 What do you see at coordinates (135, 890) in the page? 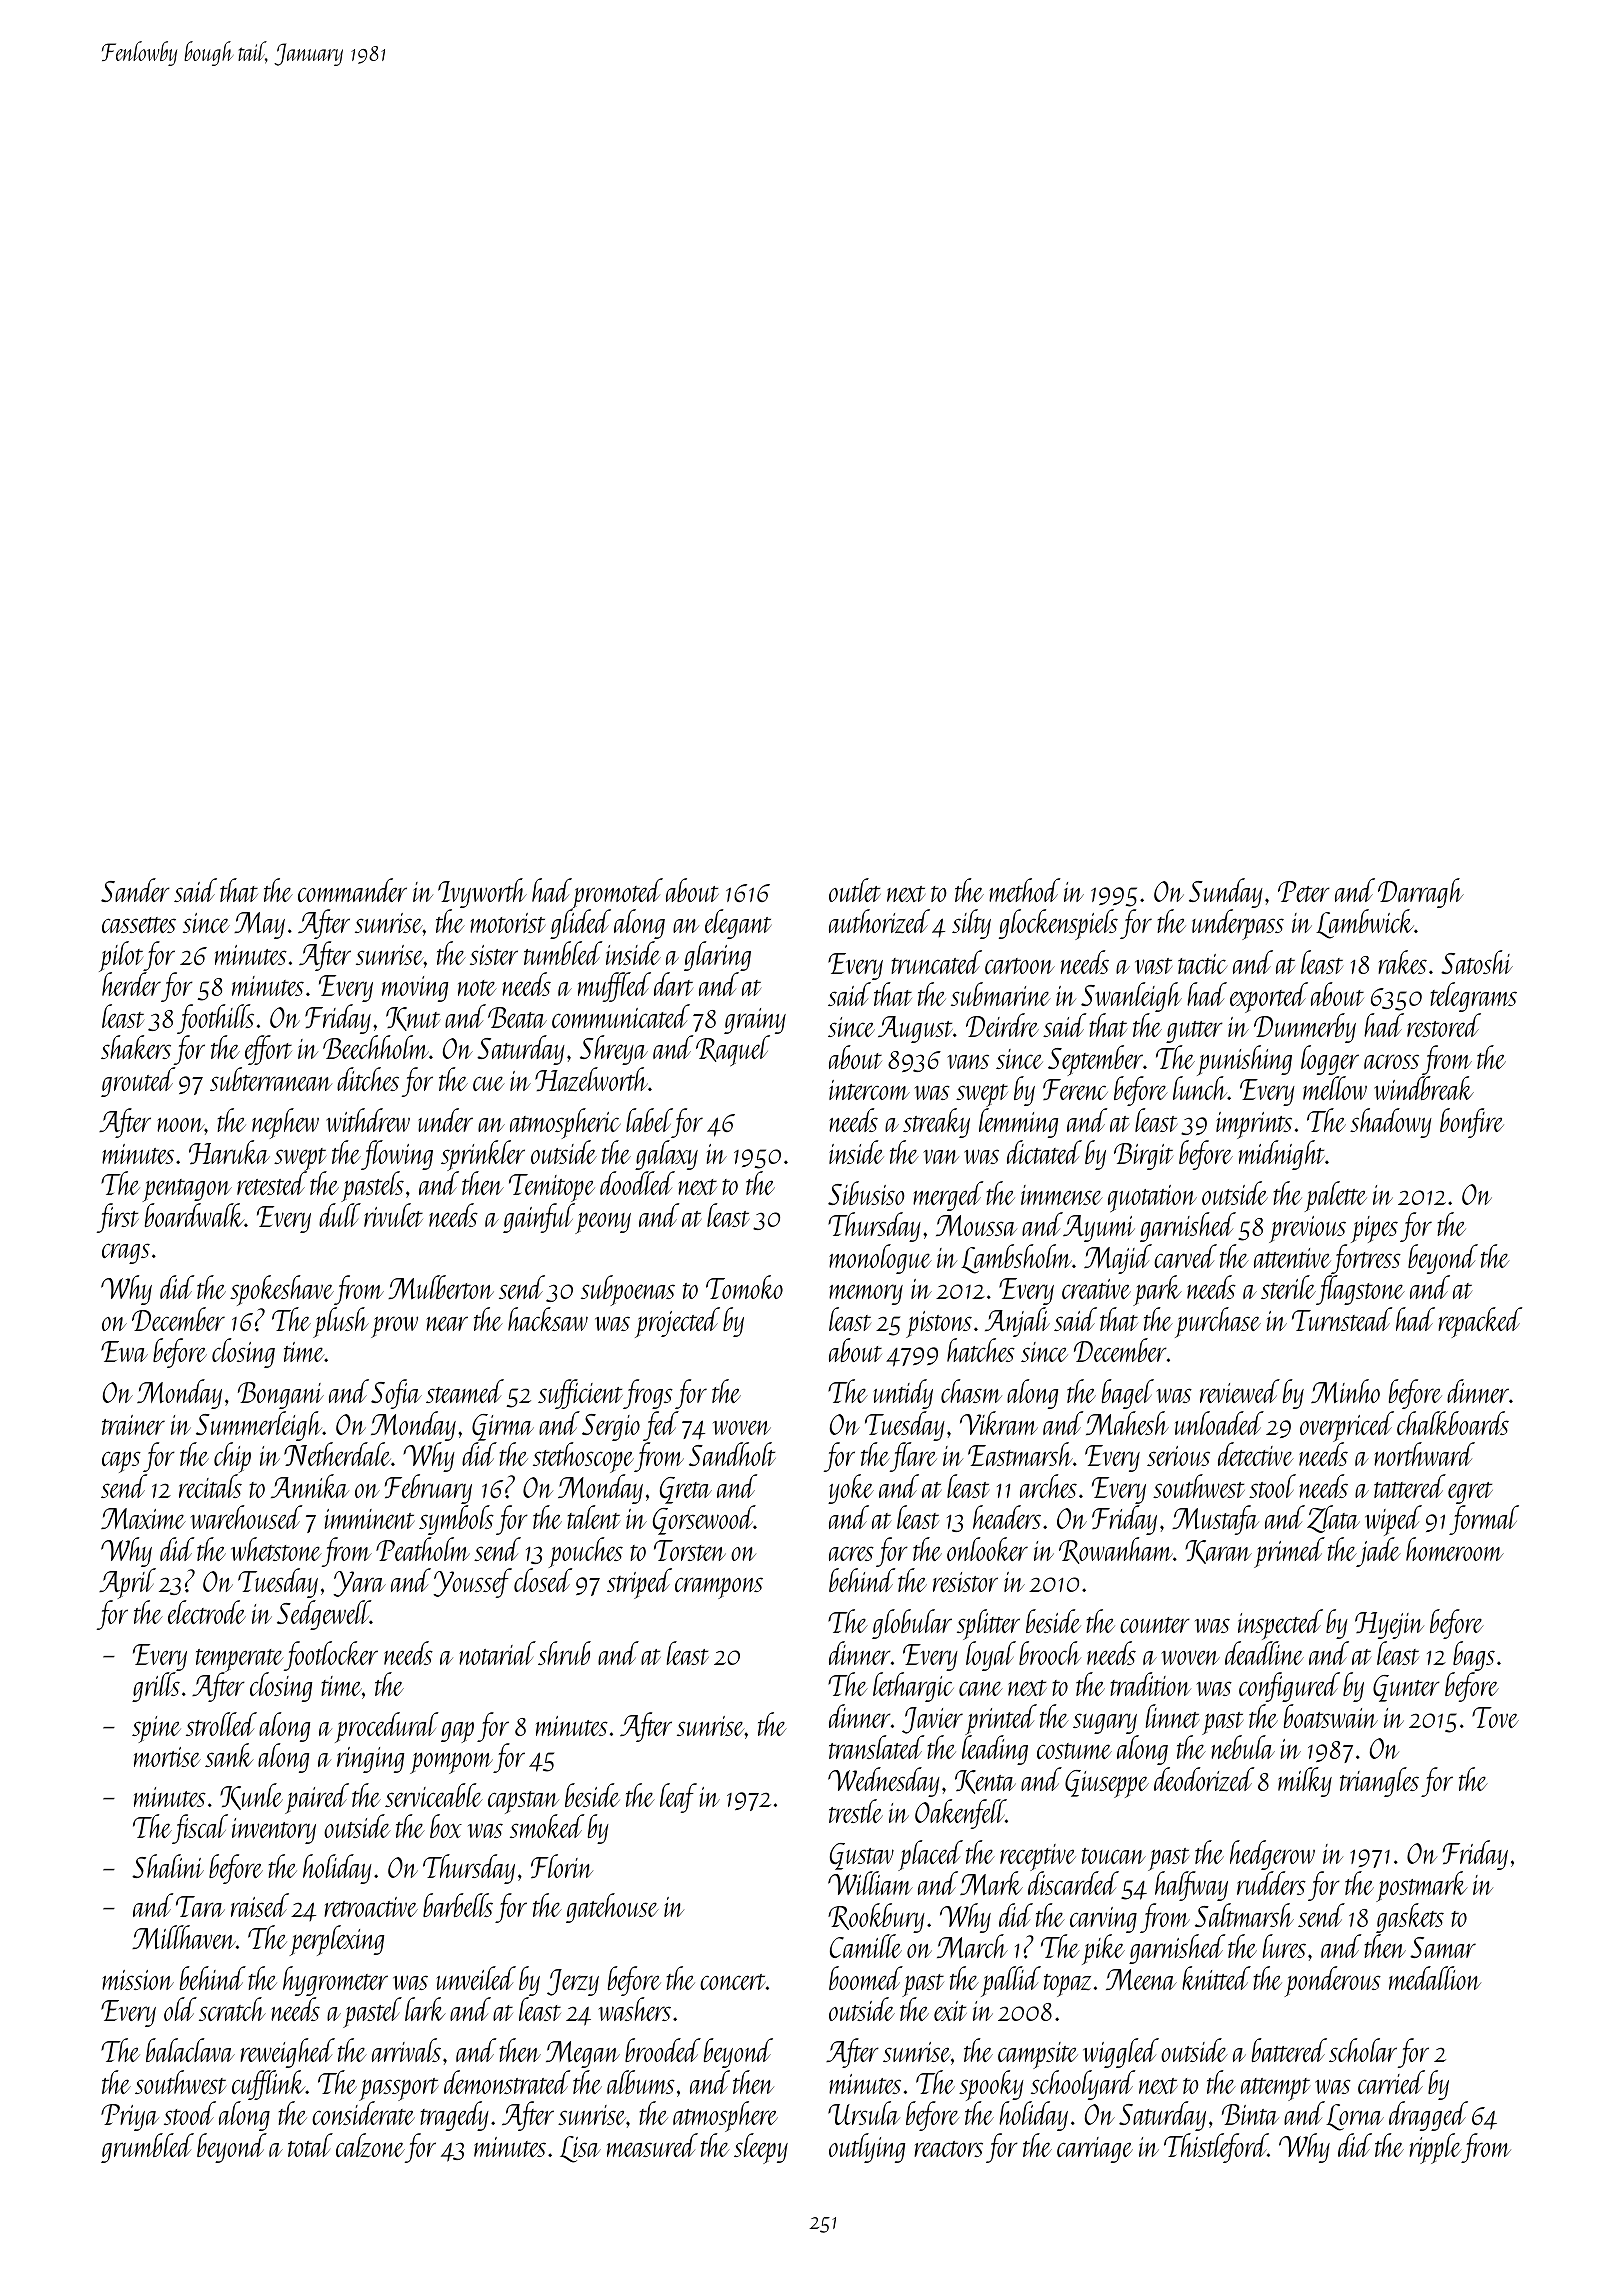
I see `Sander` at bounding box center [135, 890].
